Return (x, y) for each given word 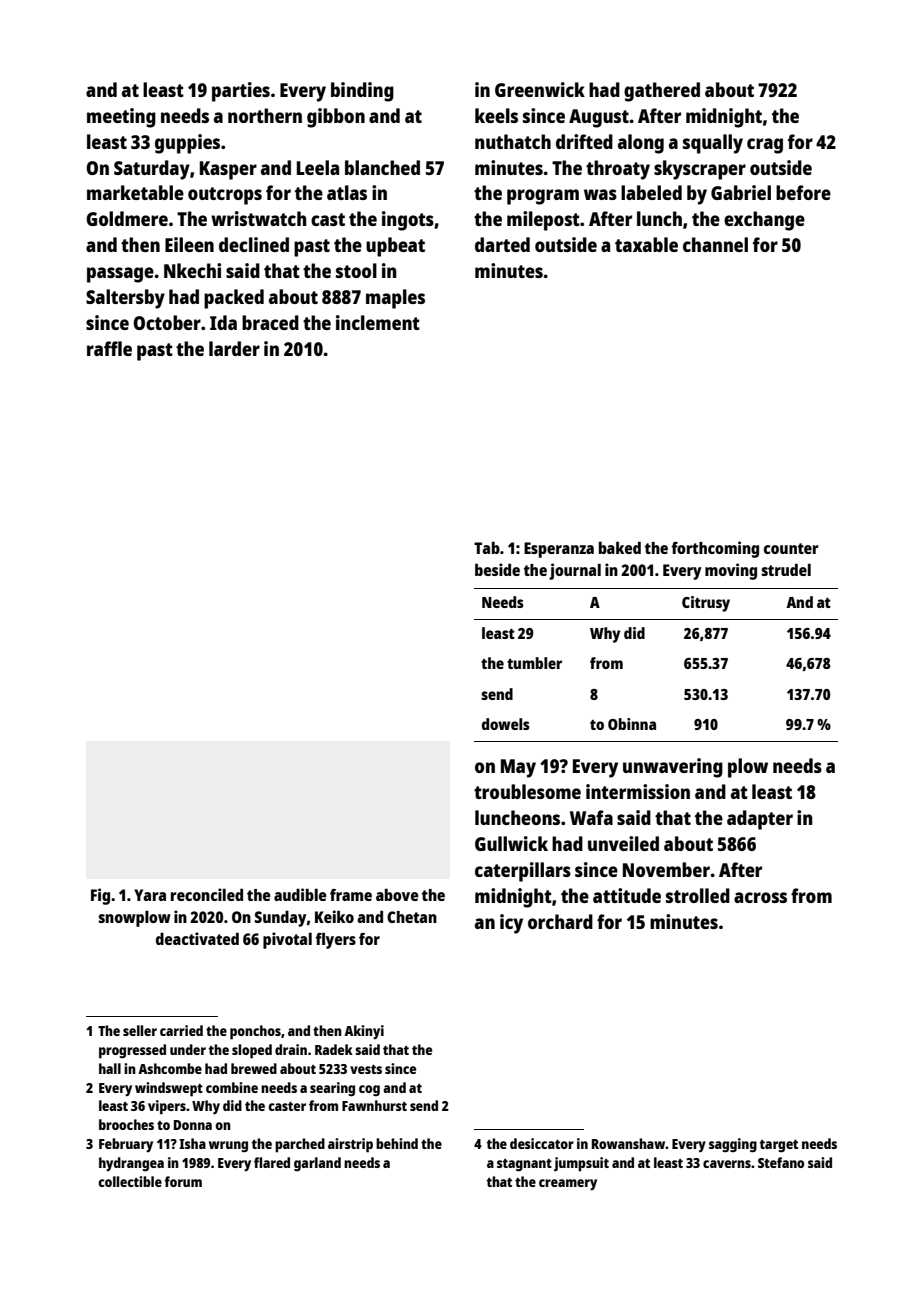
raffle (109, 348)
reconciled (207, 894)
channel (715, 244)
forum (183, 1181)
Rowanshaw (629, 1143)
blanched (382, 167)
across (760, 897)
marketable (135, 192)
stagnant (524, 1165)
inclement (378, 322)
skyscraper (700, 170)
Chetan (412, 917)
